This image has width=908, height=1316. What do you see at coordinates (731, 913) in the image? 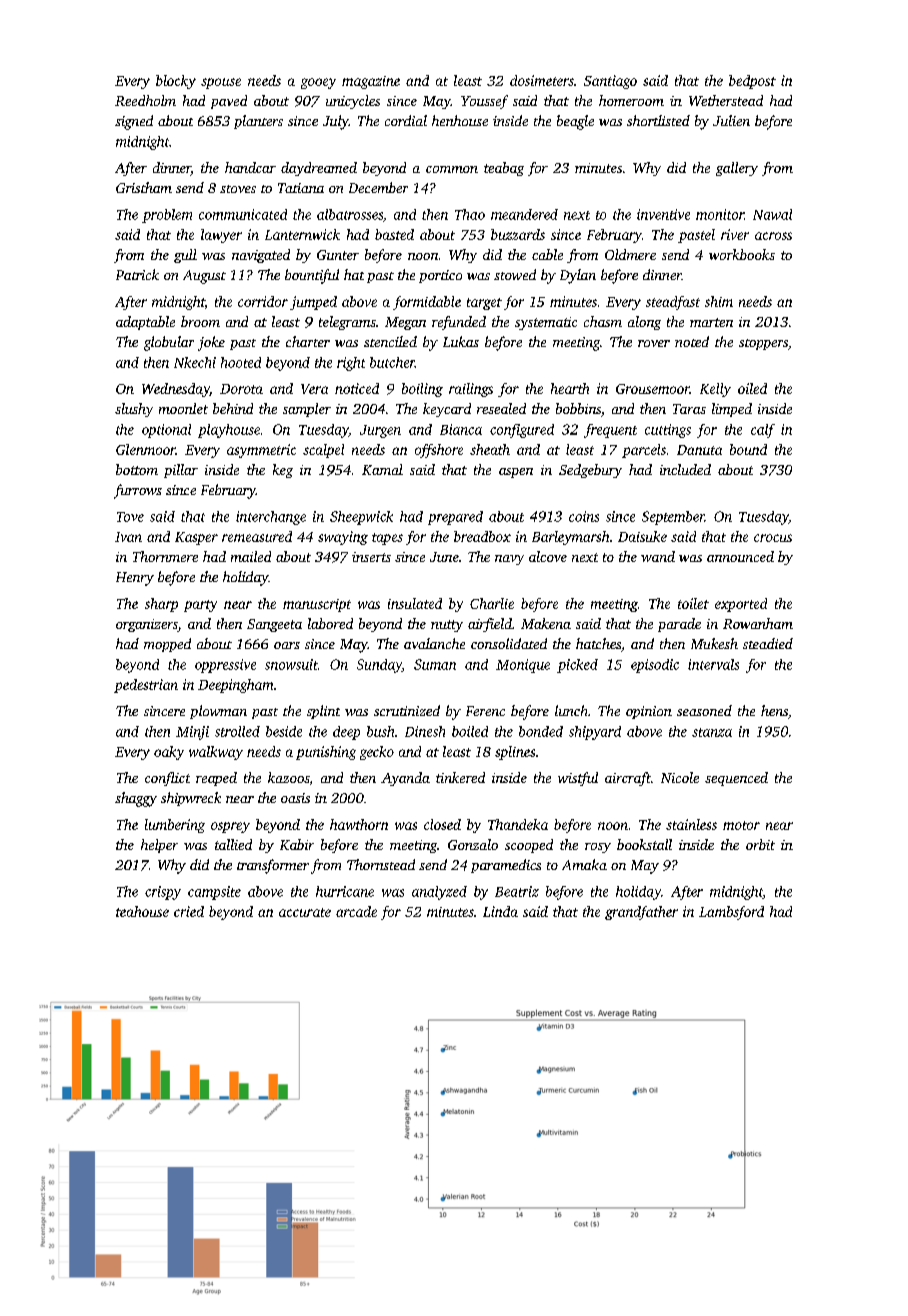
I see `Lambsford` at bounding box center [731, 913].
